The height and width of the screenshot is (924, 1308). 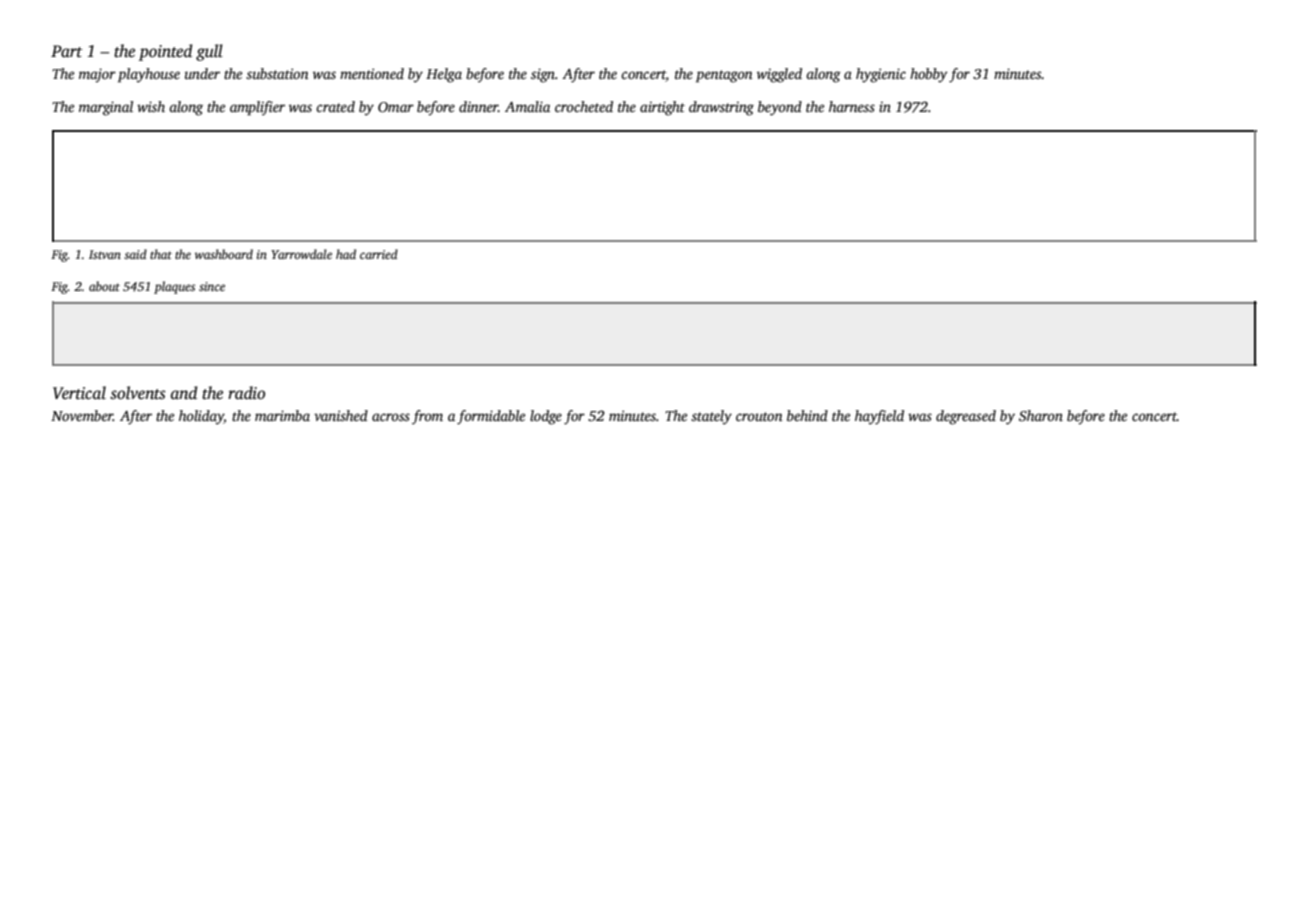 I want to click on carried, so click(x=379, y=254).
